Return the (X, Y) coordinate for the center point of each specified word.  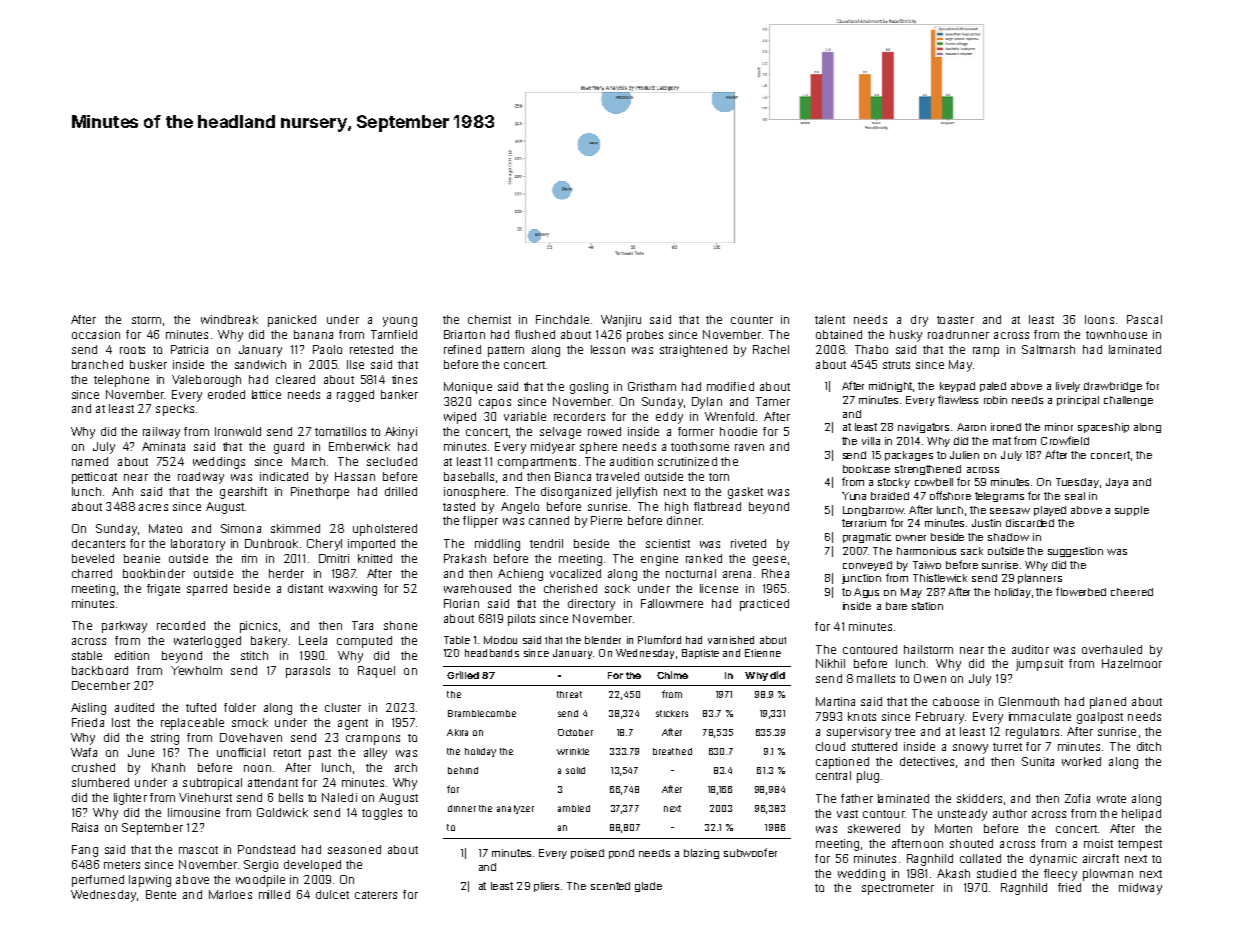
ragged (355, 396)
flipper (480, 522)
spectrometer (898, 889)
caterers (376, 895)
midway (1140, 889)
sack (972, 551)
